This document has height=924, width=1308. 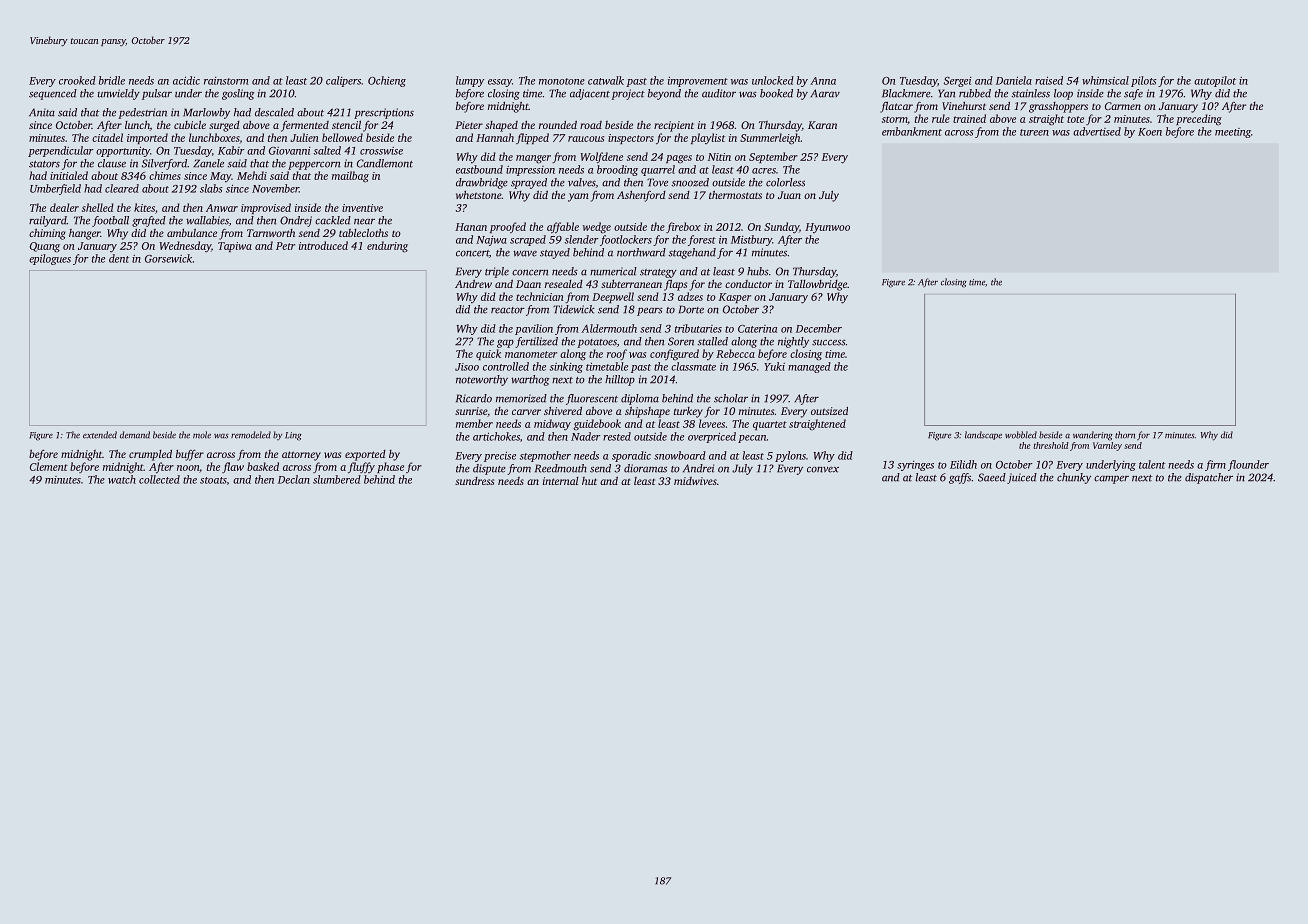 I want to click on tureen, so click(x=1034, y=132).
